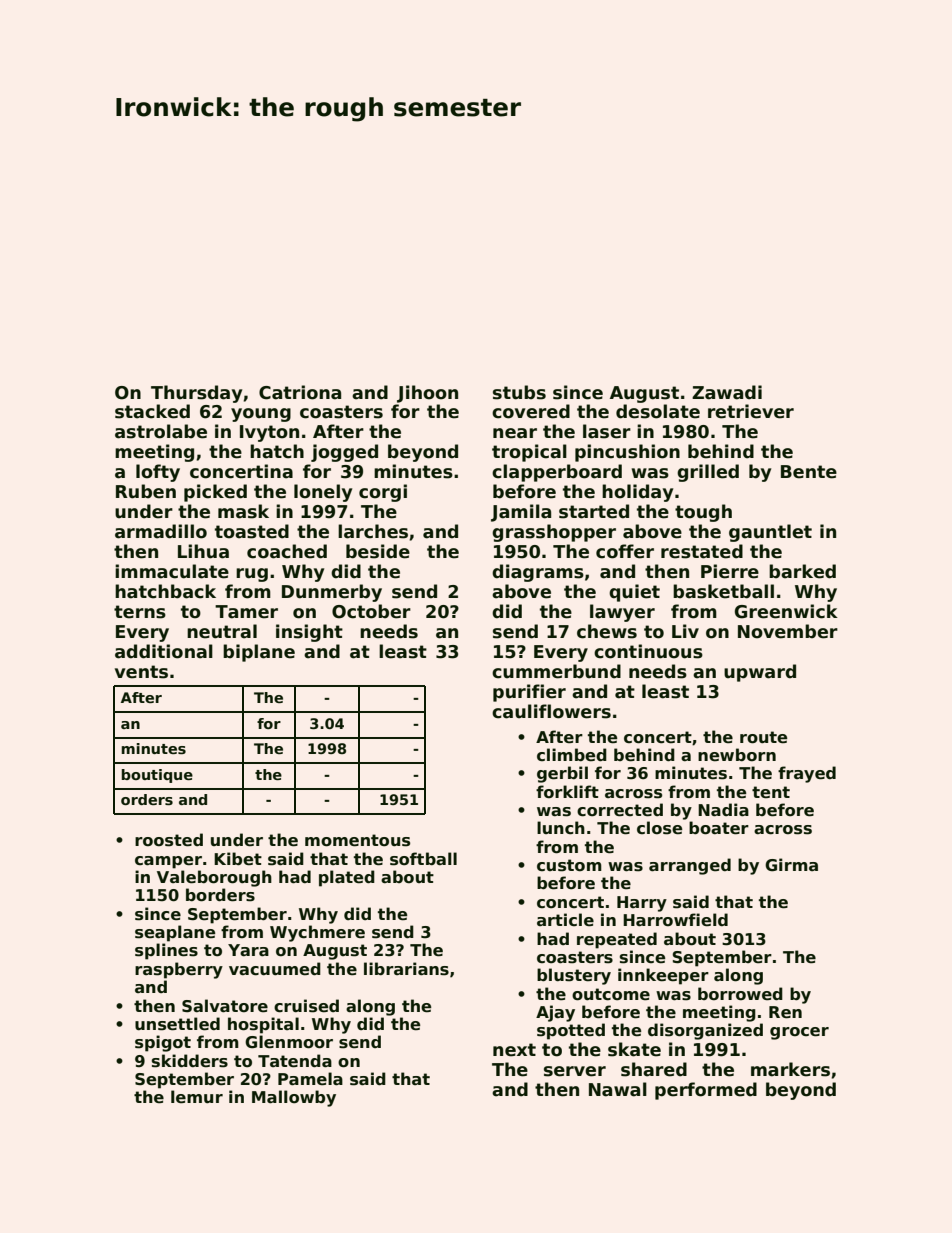  What do you see at coordinates (406, 969) in the image?
I see `librarians` at bounding box center [406, 969].
